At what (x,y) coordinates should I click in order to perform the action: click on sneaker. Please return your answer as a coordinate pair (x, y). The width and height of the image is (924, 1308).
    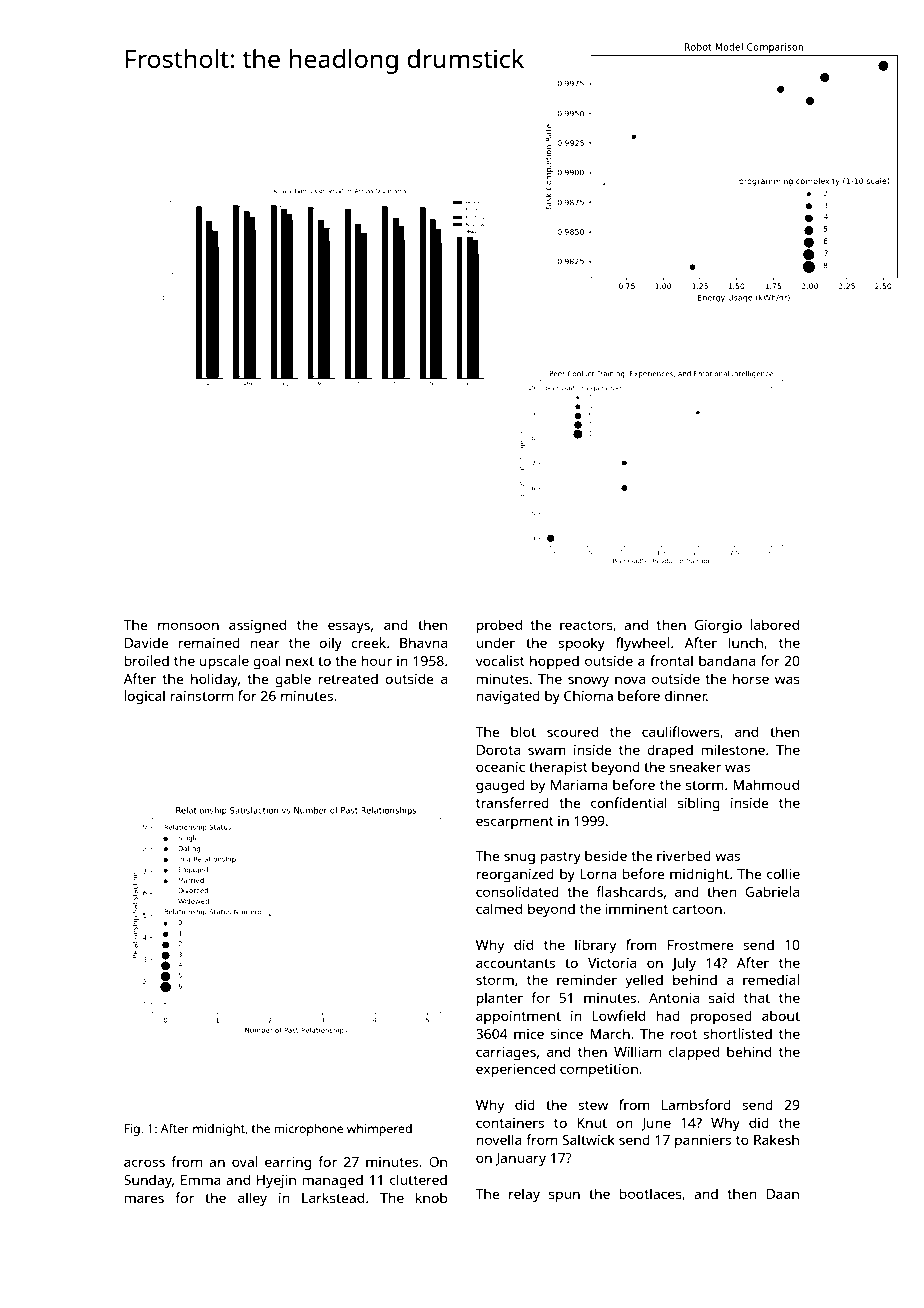
    Looking at the image, I should click on (695, 766).
